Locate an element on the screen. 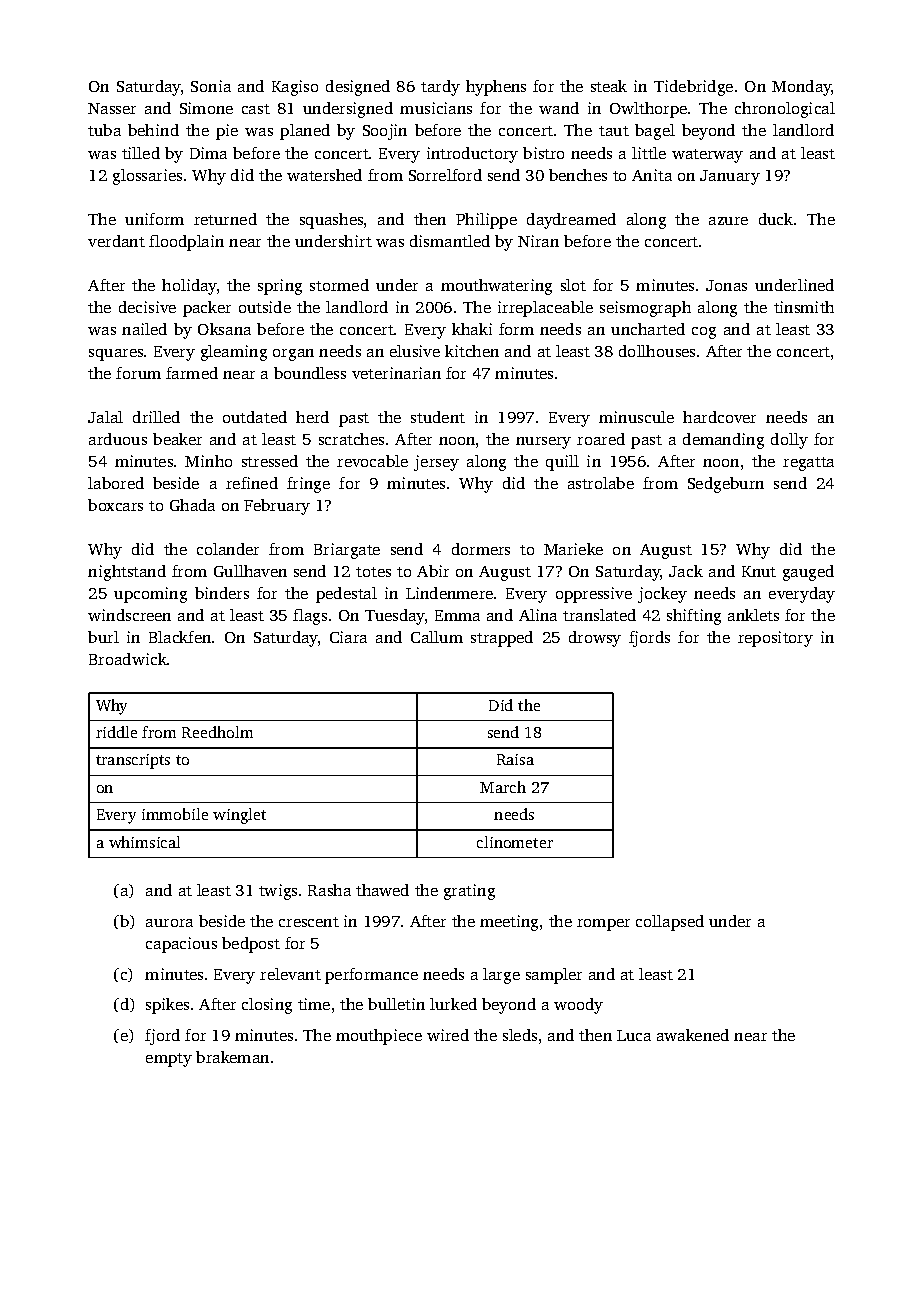 This screenshot has width=924, height=1314. wired is located at coordinates (448, 1035).
